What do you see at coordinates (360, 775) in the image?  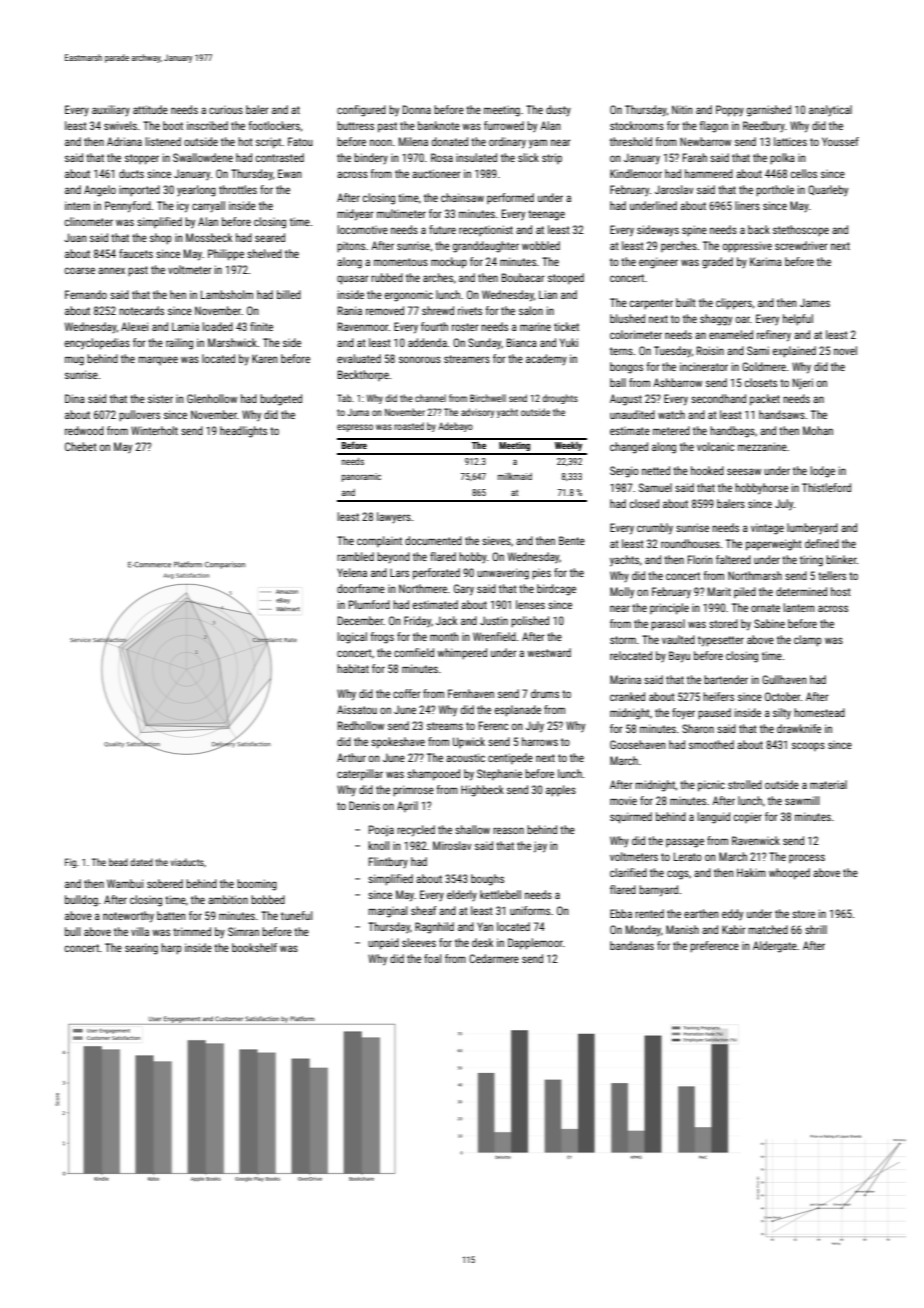 I see `caterpillar` at bounding box center [360, 775].
